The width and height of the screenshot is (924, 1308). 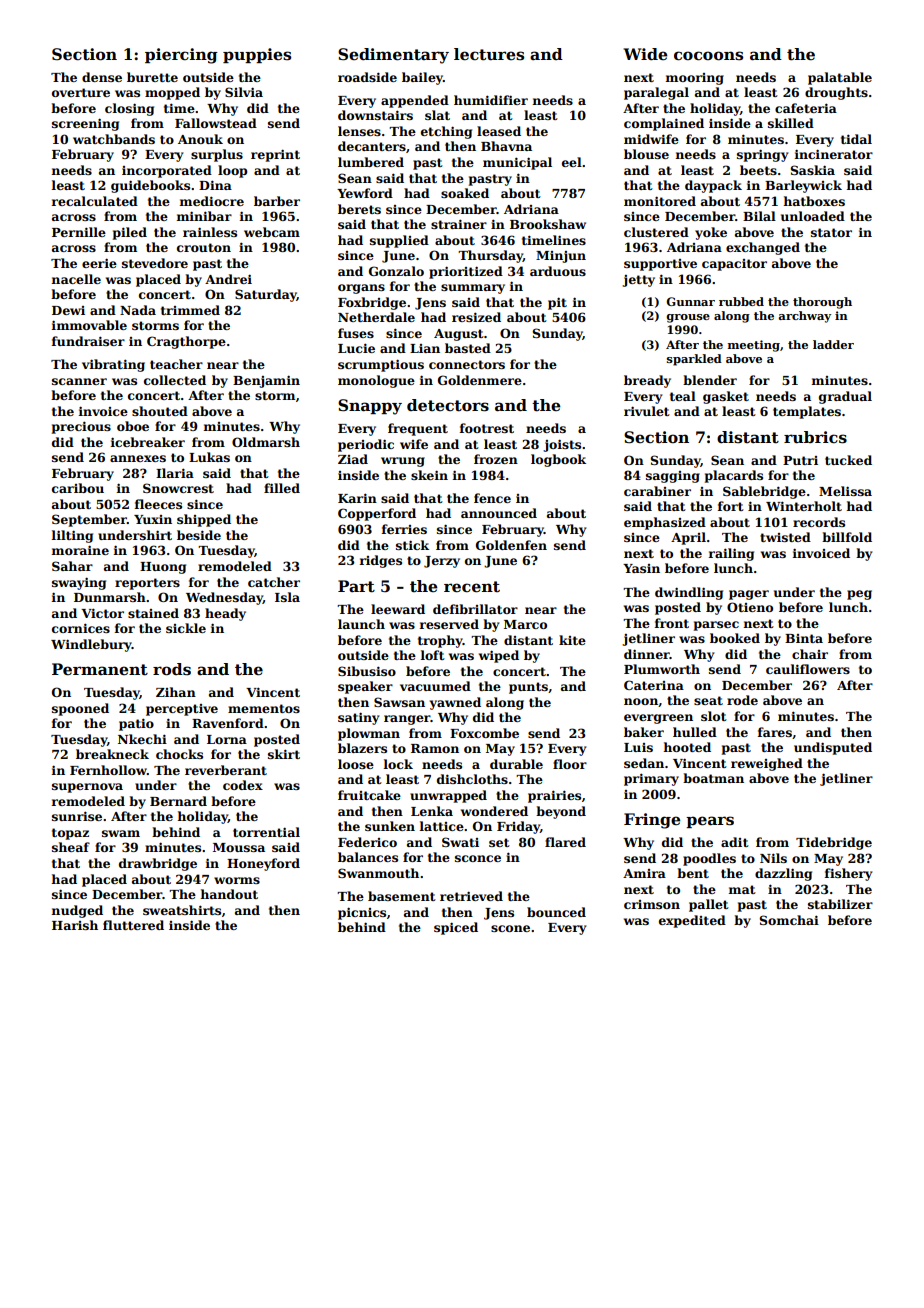 What do you see at coordinates (694, 360) in the screenshot?
I see `sparkled` at bounding box center [694, 360].
